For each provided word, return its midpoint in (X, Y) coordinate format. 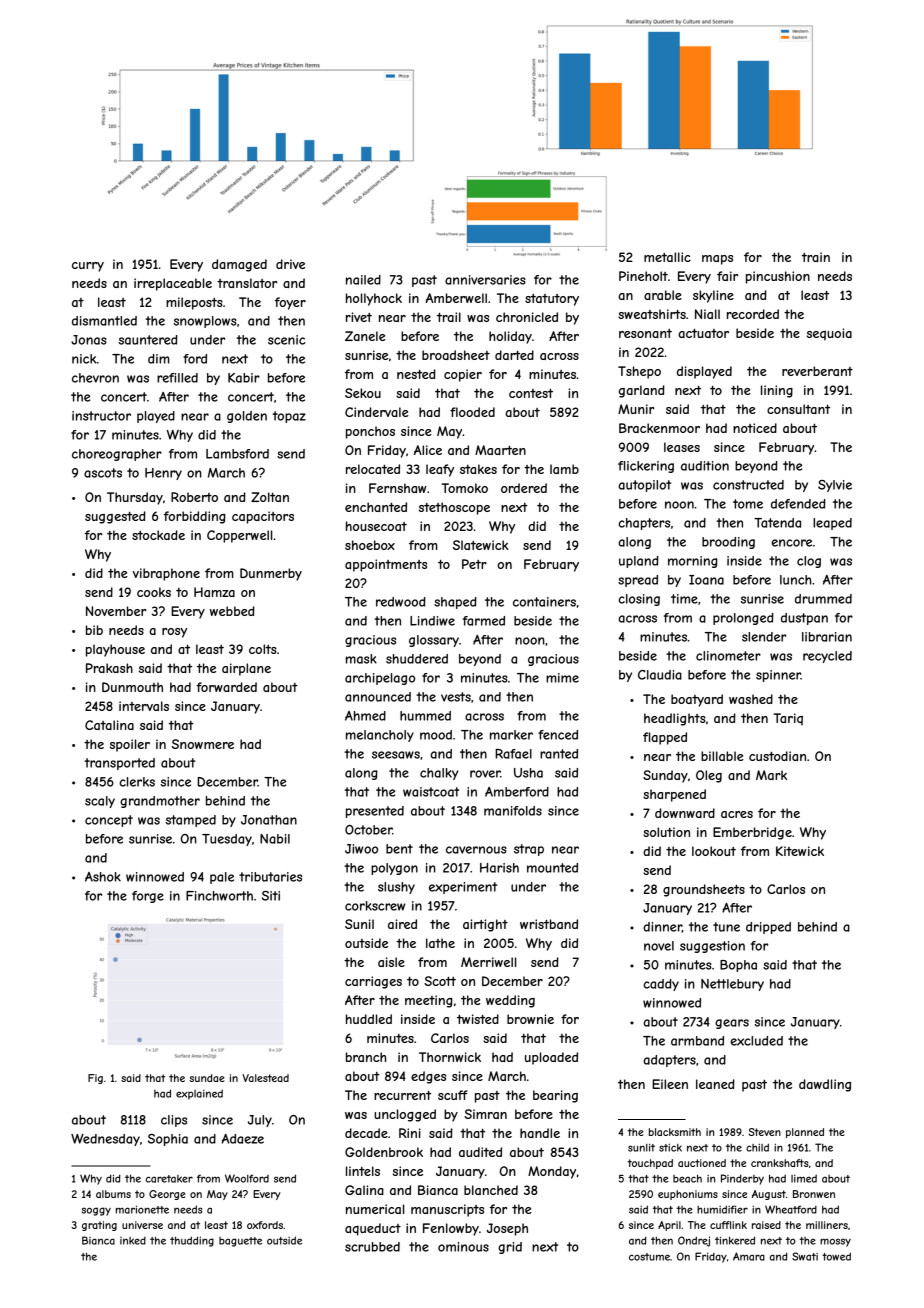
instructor (101, 416)
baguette (240, 1242)
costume (649, 1257)
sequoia (829, 334)
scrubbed (372, 1247)
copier (463, 375)
